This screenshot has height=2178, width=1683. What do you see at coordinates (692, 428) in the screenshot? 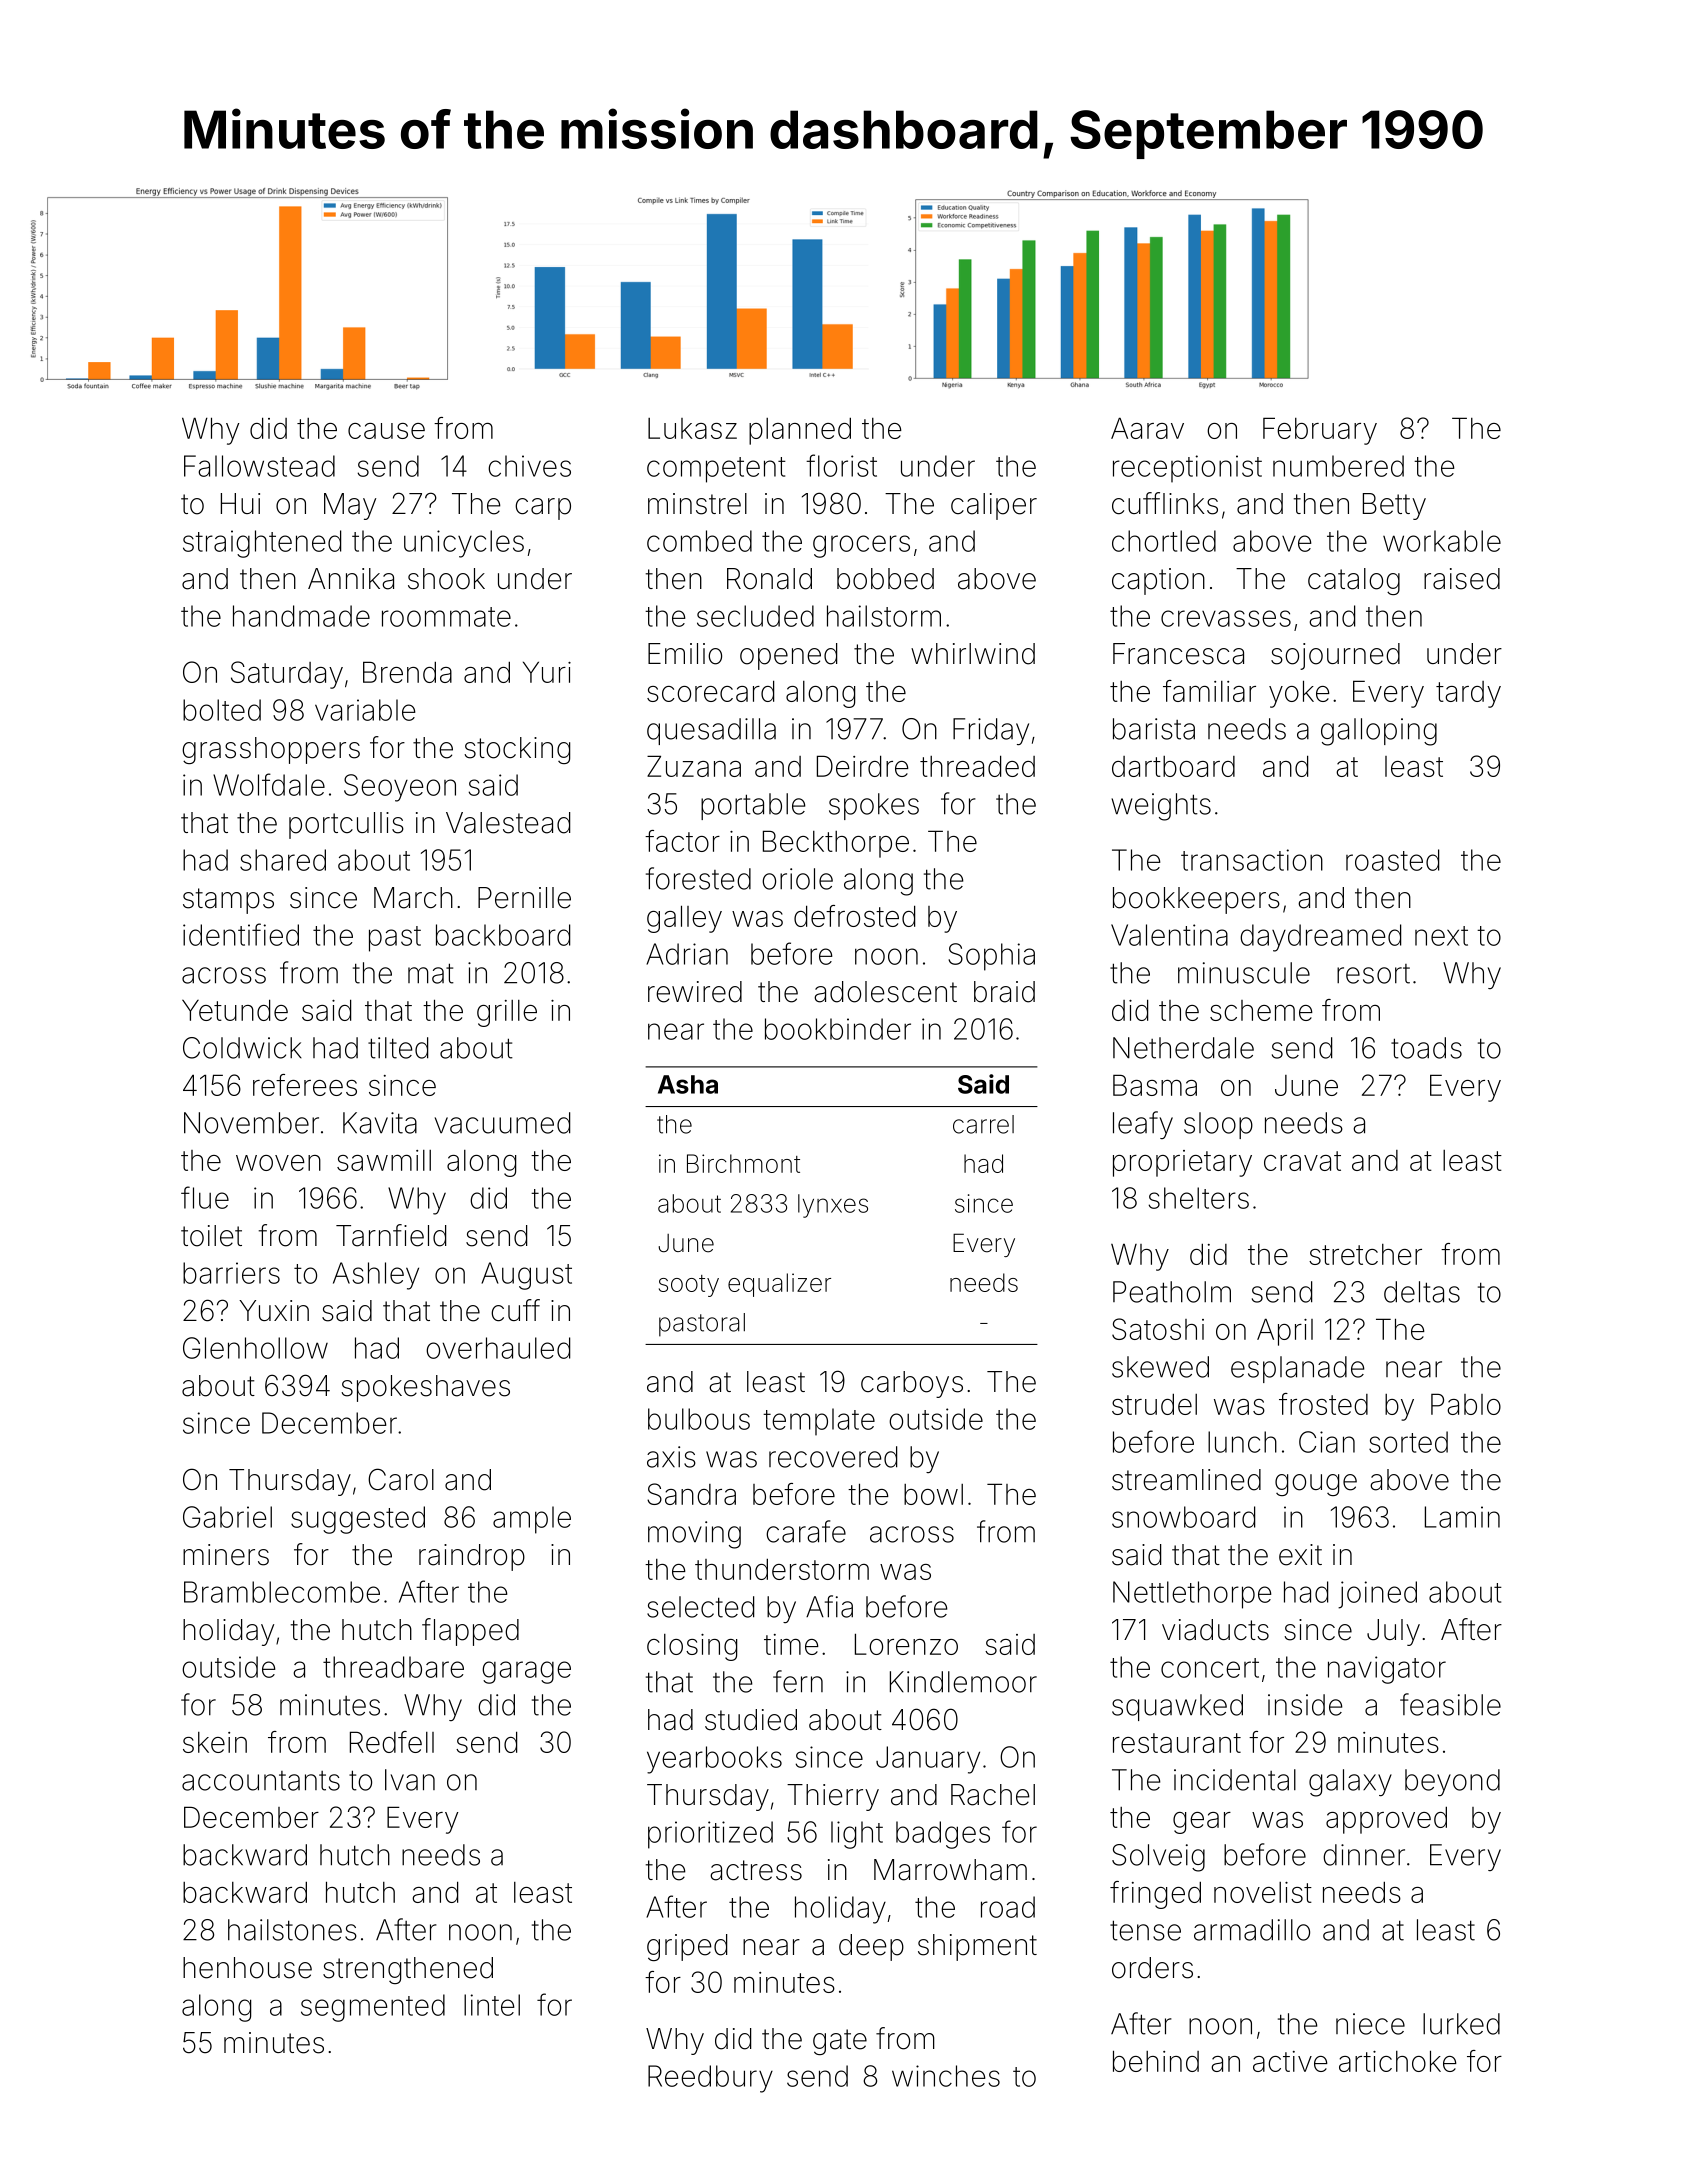
I see `Lukasz` at bounding box center [692, 428].
